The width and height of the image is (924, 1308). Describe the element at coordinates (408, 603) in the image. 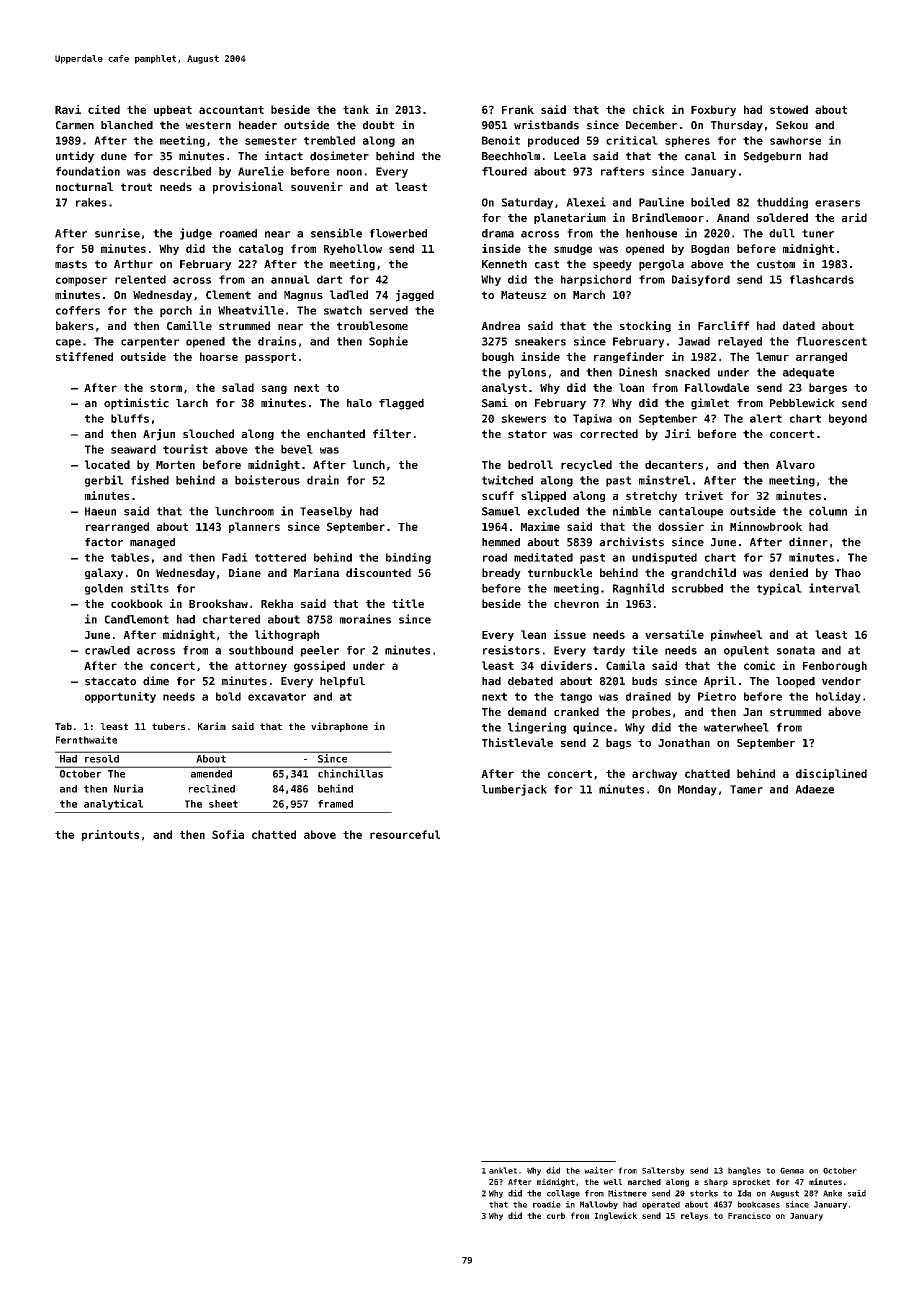

I see `title` at that location.
